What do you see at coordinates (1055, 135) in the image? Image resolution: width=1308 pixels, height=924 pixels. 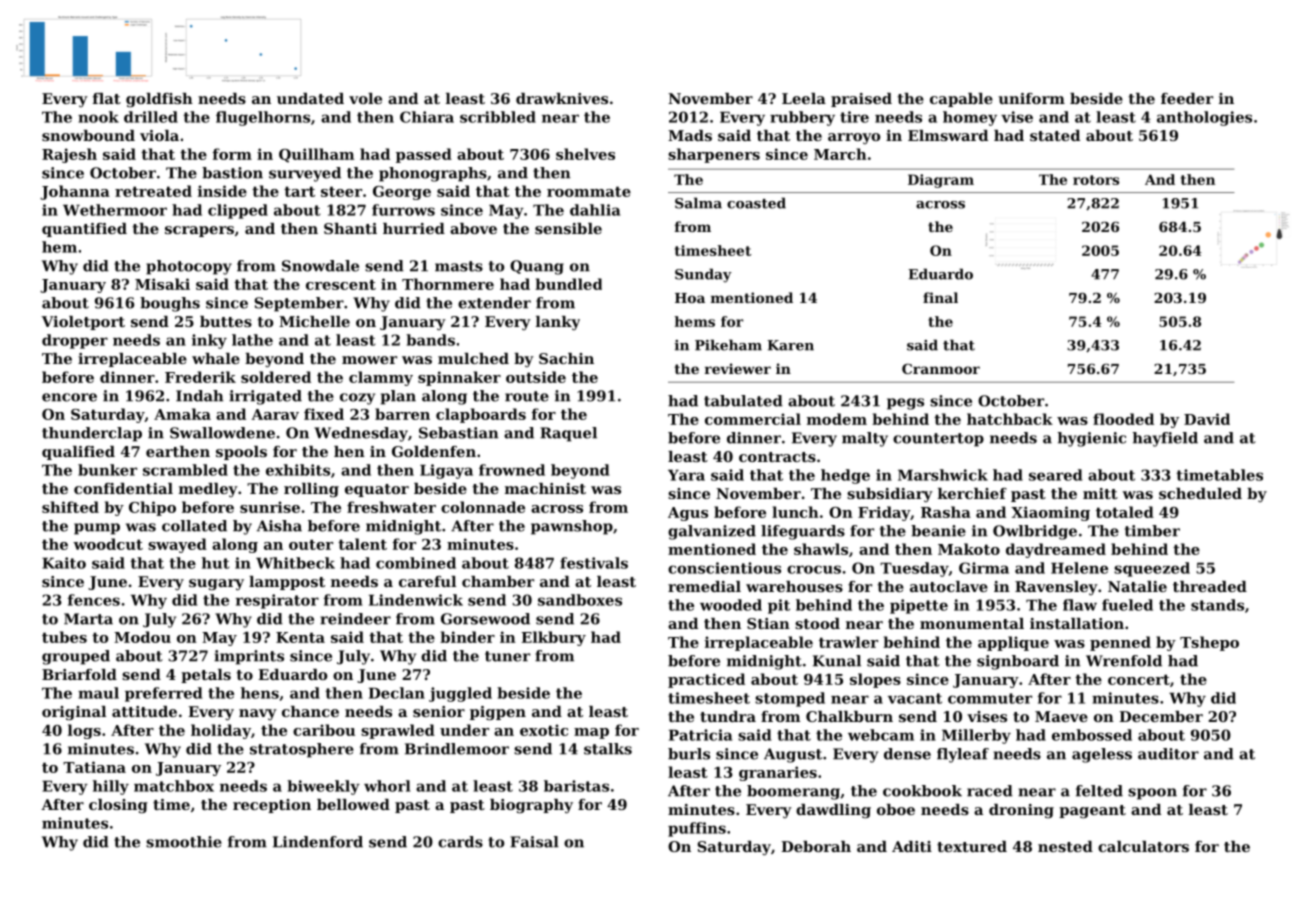 I see `stated` at bounding box center [1055, 135].
